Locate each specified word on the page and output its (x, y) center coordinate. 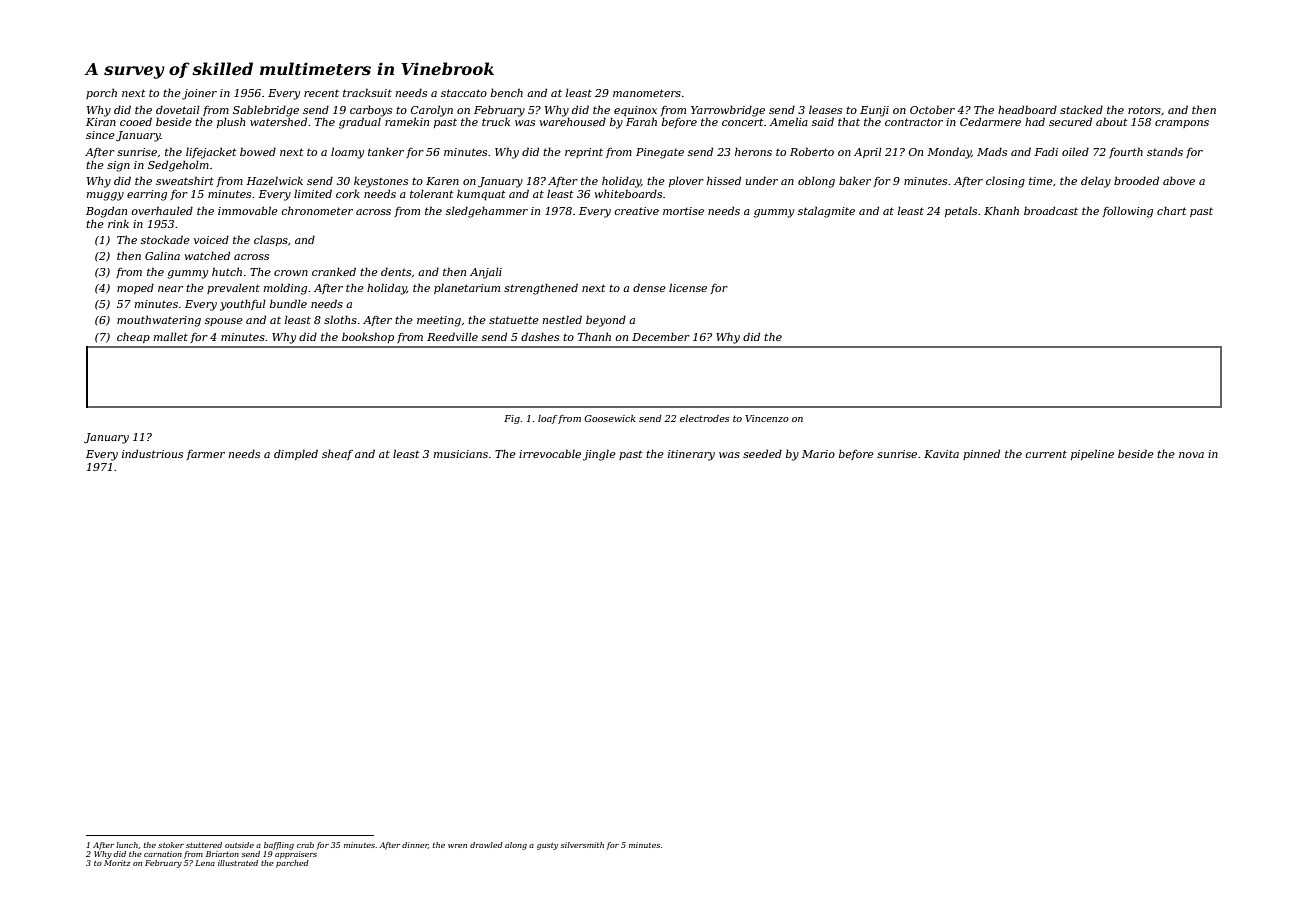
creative (636, 211)
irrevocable (550, 453)
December (661, 336)
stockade (165, 239)
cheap (133, 337)
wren (457, 846)
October (932, 109)
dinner (415, 845)
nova (1191, 455)
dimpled (296, 454)
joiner (199, 94)
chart (1171, 210)
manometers (647, 93)
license (688, 288)
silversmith (582, 845)
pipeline (1092, 455)
